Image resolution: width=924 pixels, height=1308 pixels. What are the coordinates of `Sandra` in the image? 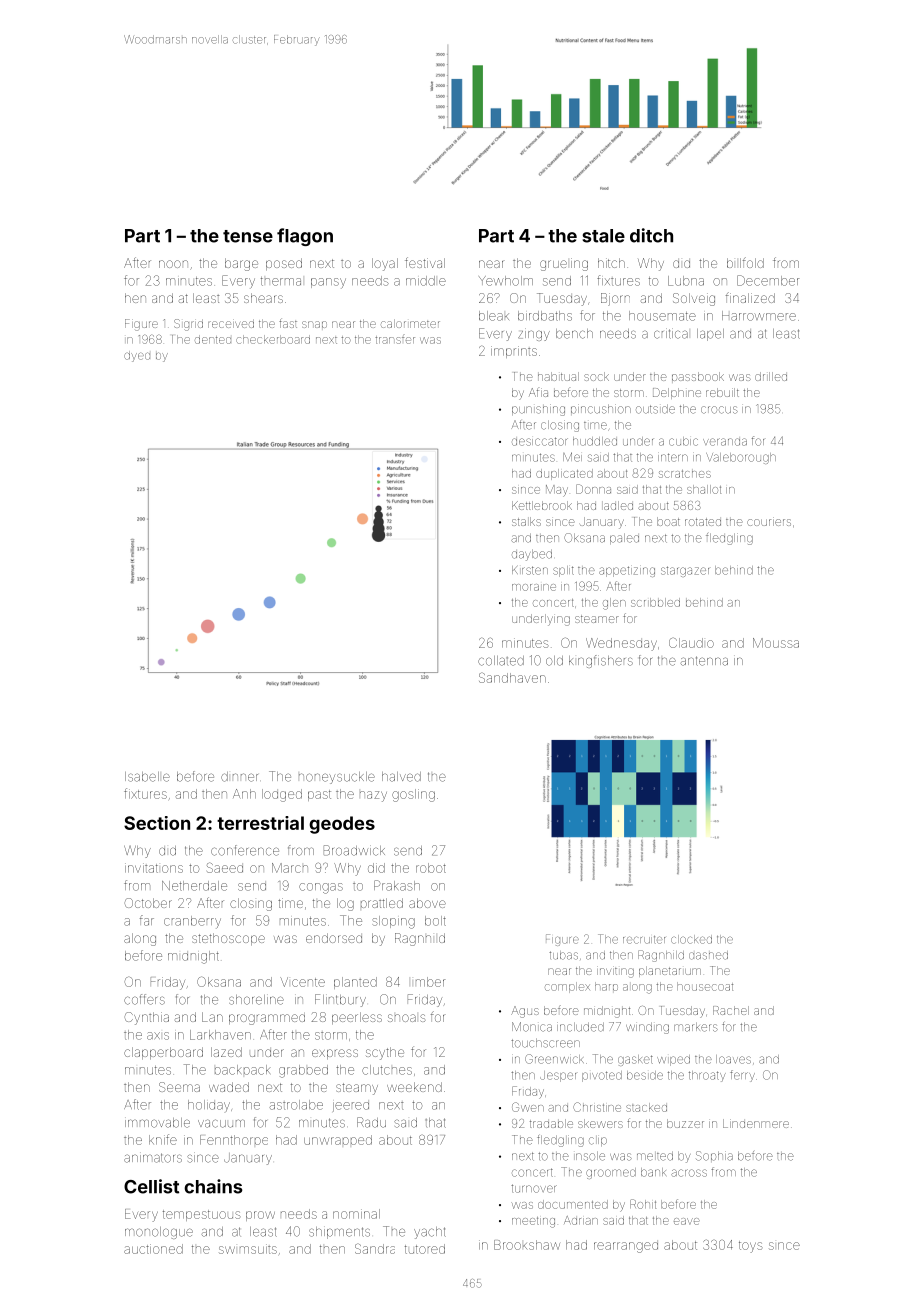 It's located at (375, 1249).
